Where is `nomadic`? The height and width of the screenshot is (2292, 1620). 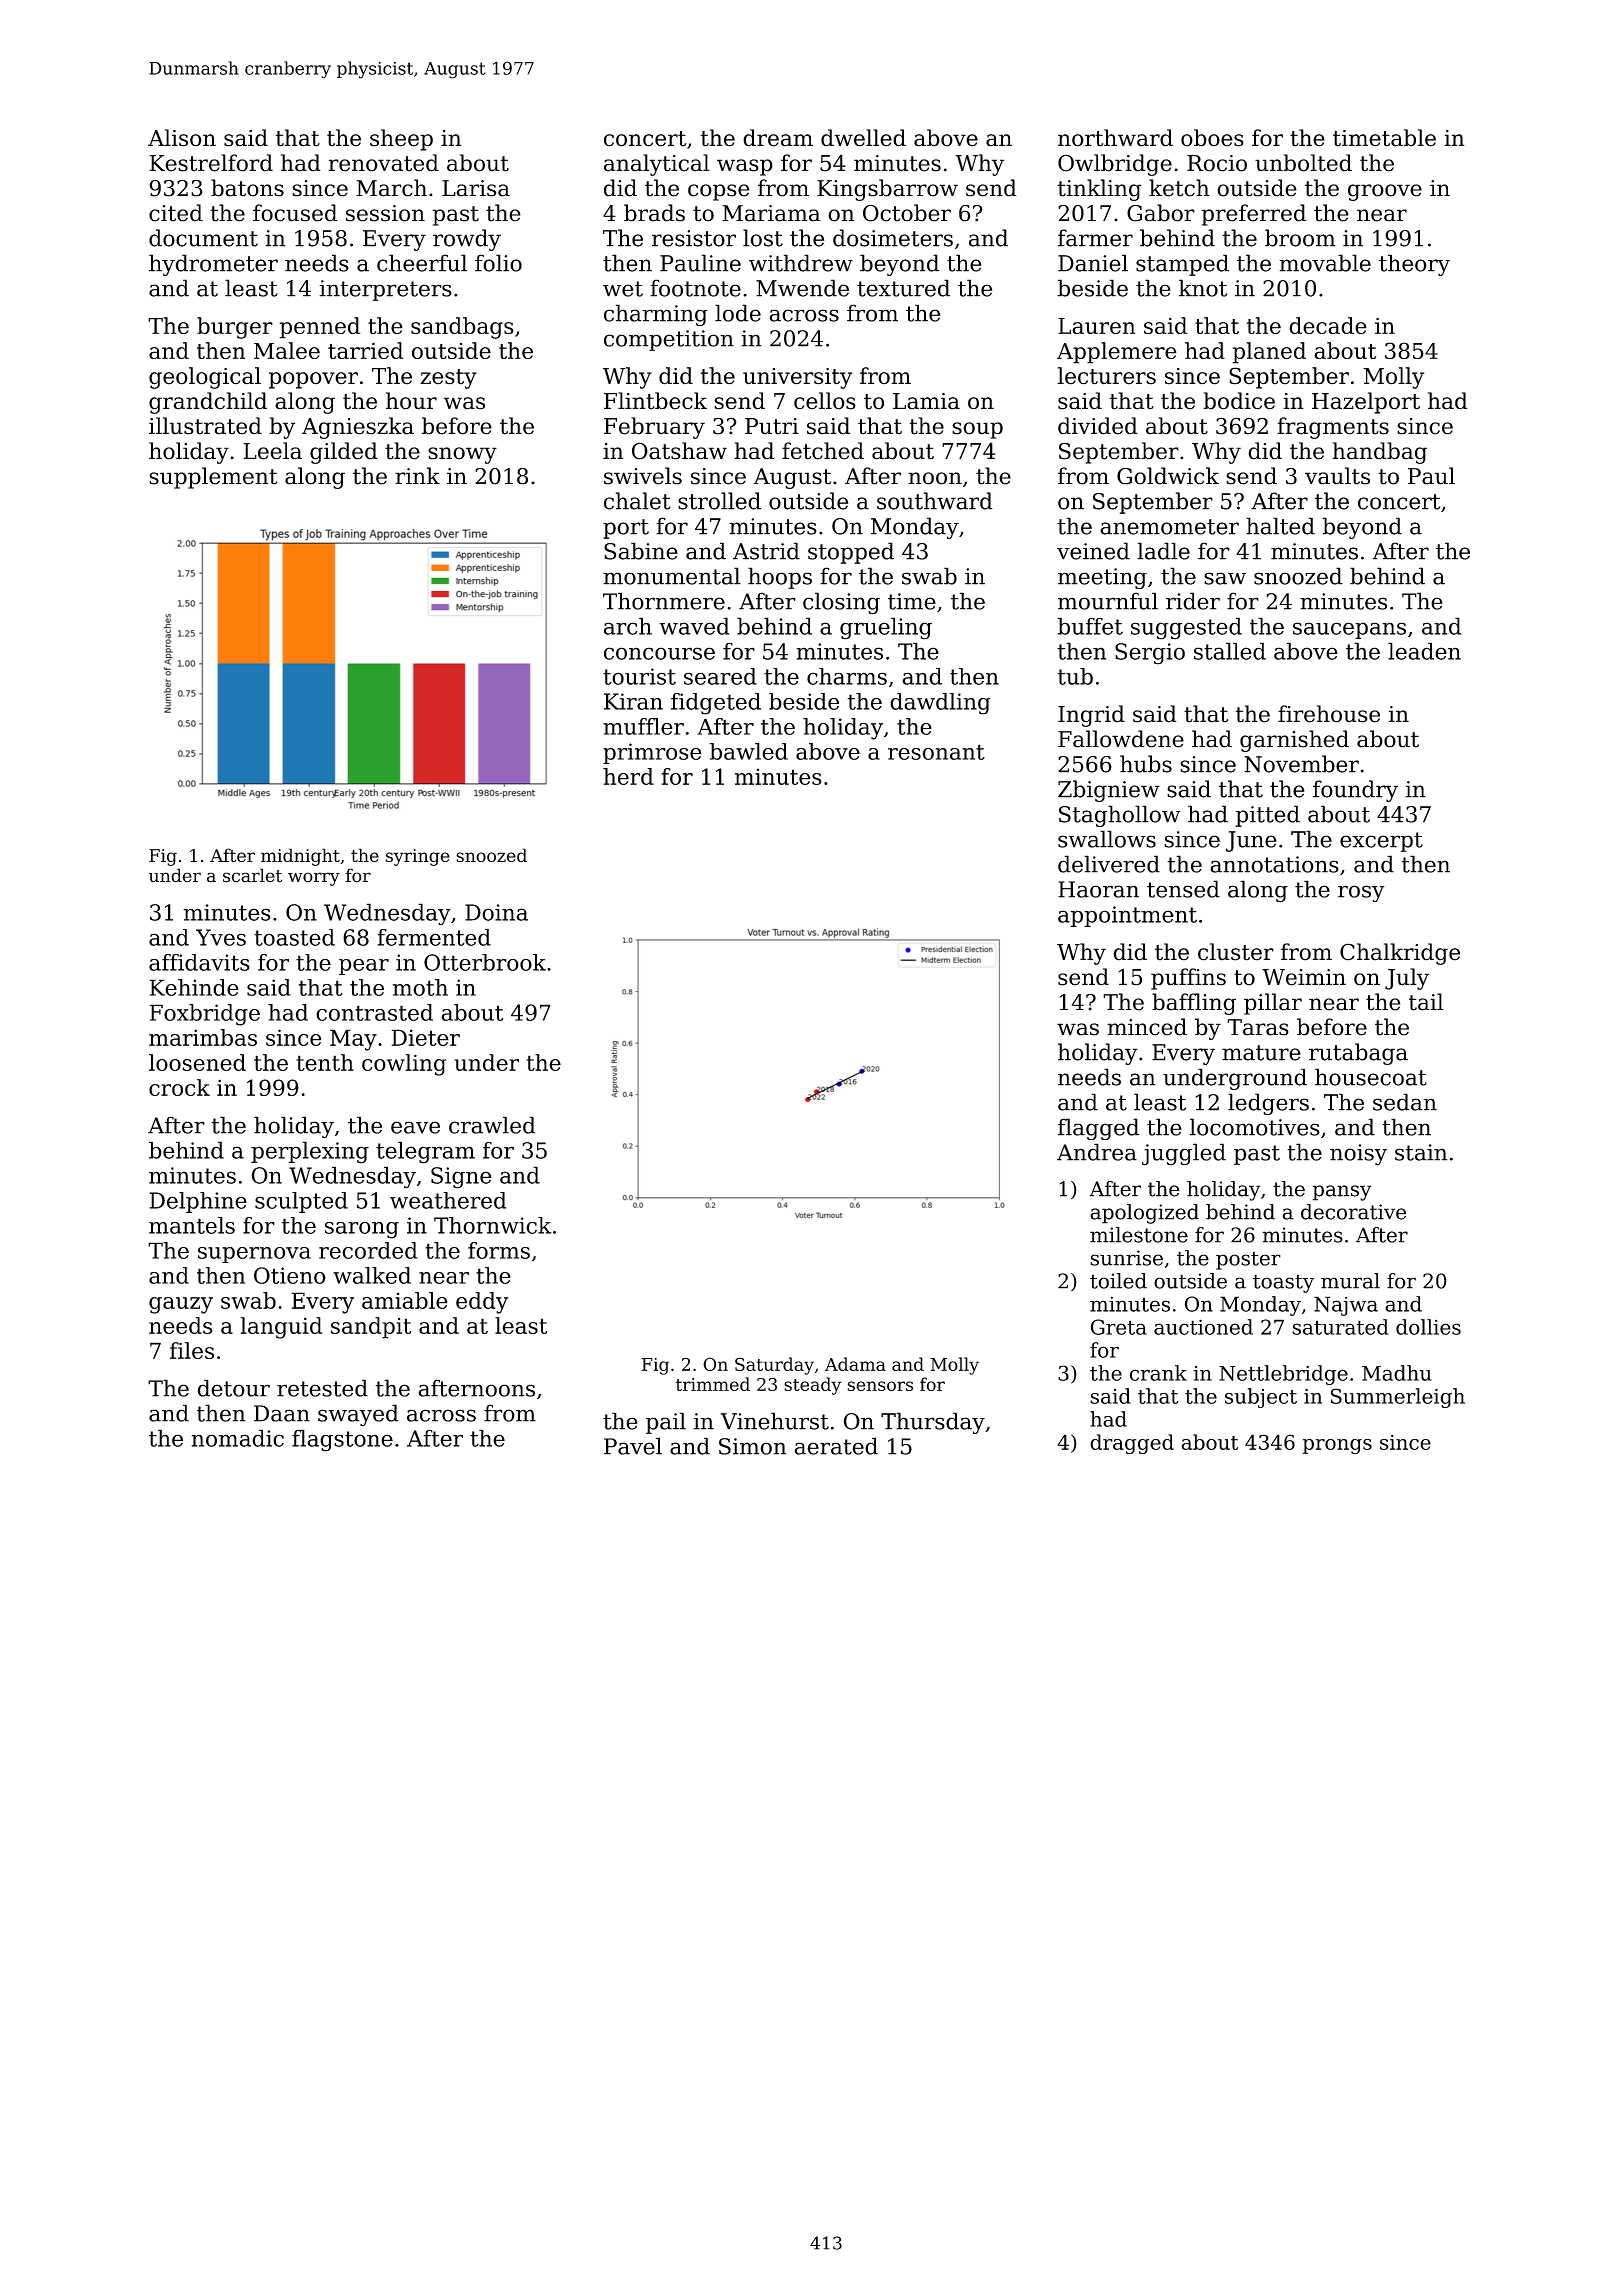 nomadic is located at coordinates (237, 1438).
